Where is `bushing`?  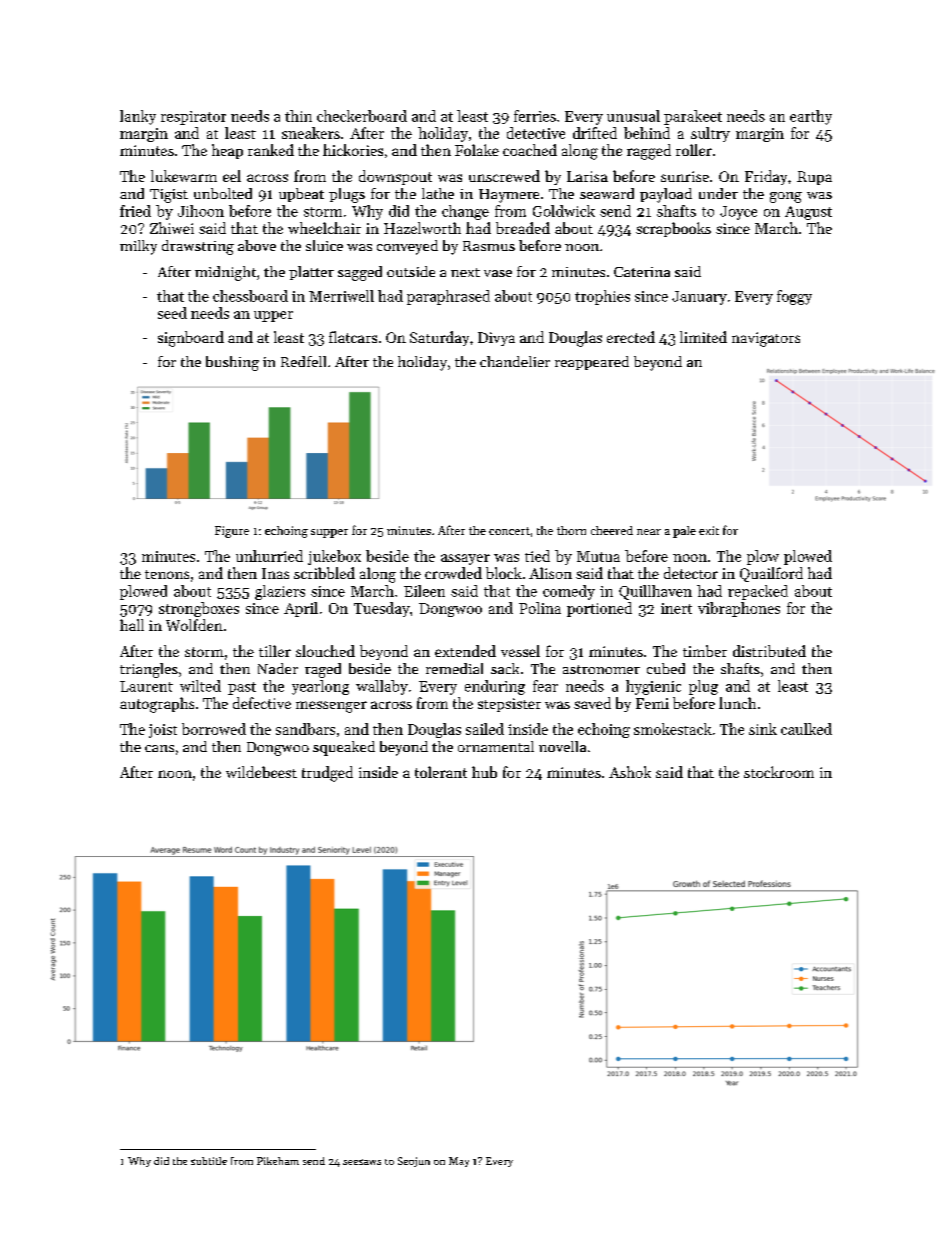
bushing is located at coordinates (232, 363).
